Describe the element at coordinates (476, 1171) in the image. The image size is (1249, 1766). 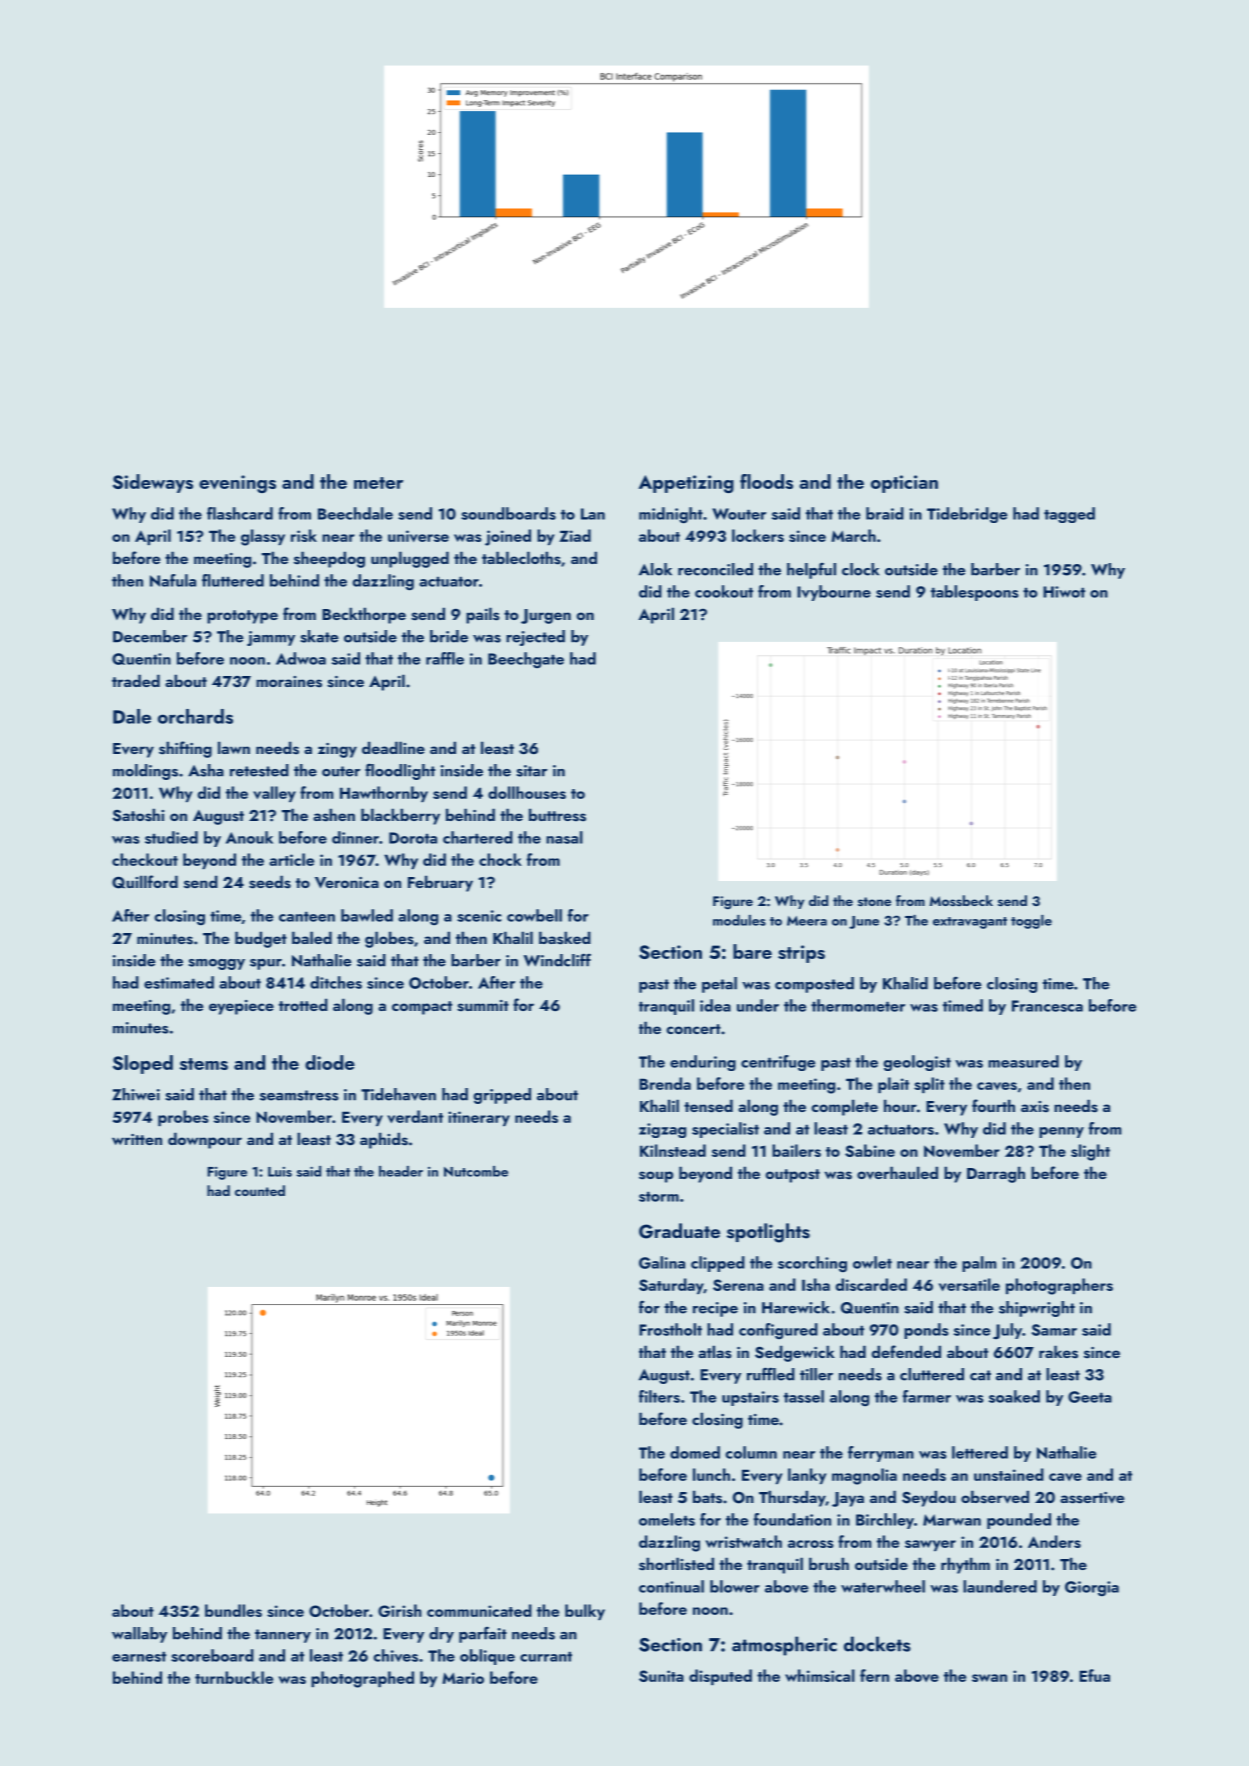
I see `Nutcombe` at that location.
